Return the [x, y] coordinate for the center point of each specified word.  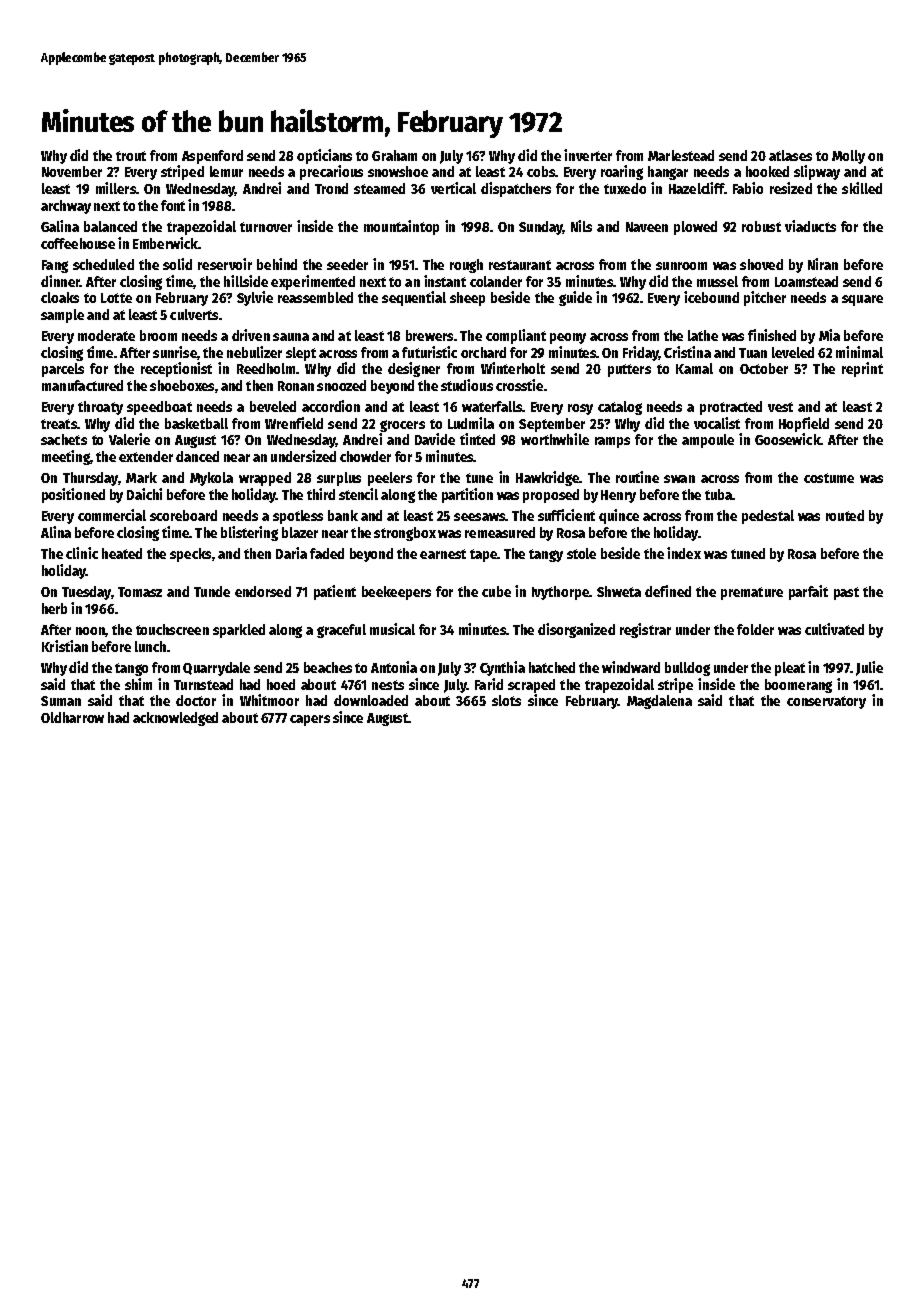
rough [466, 266]
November [72, 171]
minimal [859, 352]
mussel [717, 281]
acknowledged [175, 719]
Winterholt [513, 368]
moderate [106, 335]
